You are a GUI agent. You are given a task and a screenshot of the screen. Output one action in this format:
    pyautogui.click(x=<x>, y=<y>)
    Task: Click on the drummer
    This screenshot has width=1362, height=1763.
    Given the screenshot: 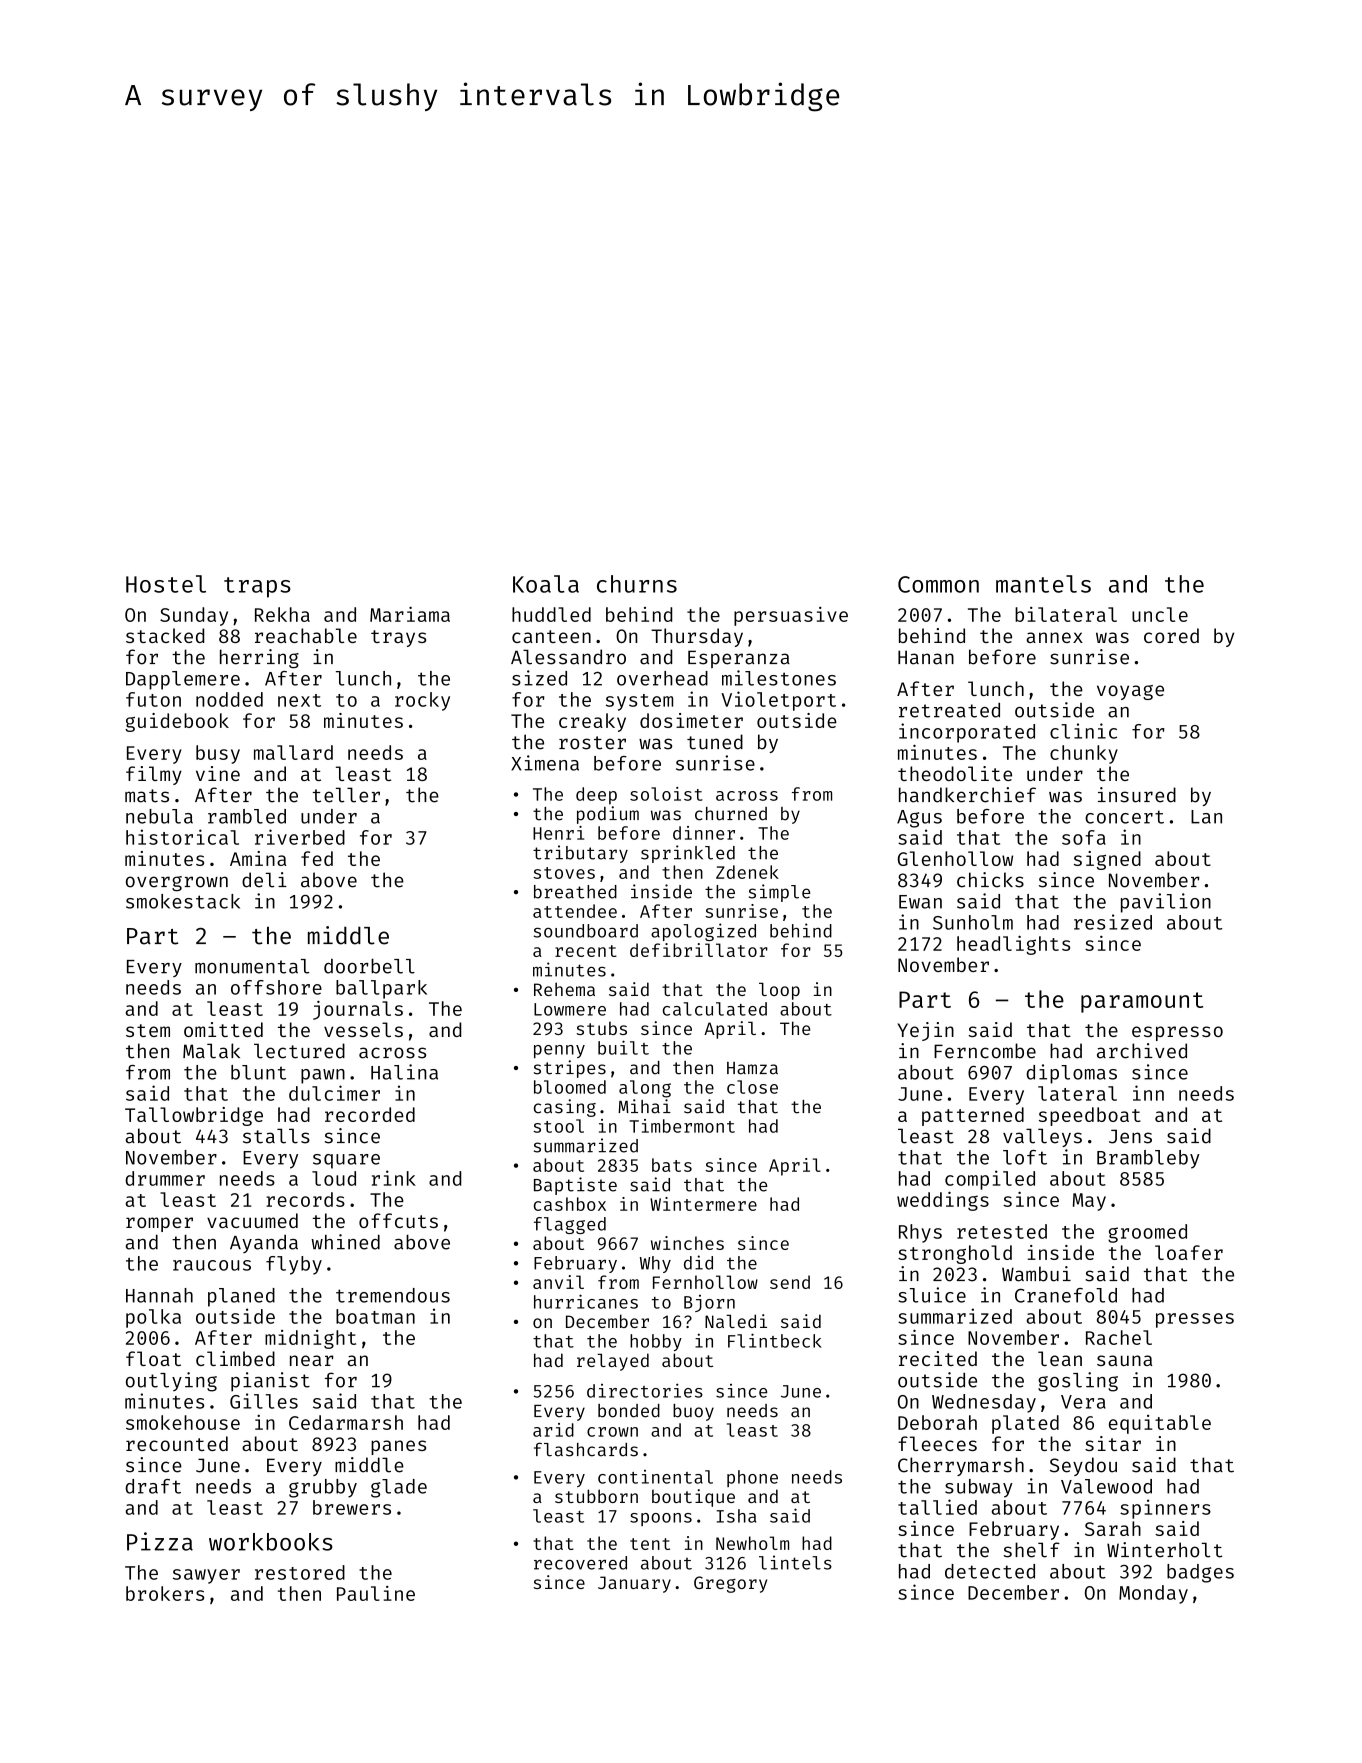 What is the action you would take?
    pyautogui.click(x=165, y=1178)
